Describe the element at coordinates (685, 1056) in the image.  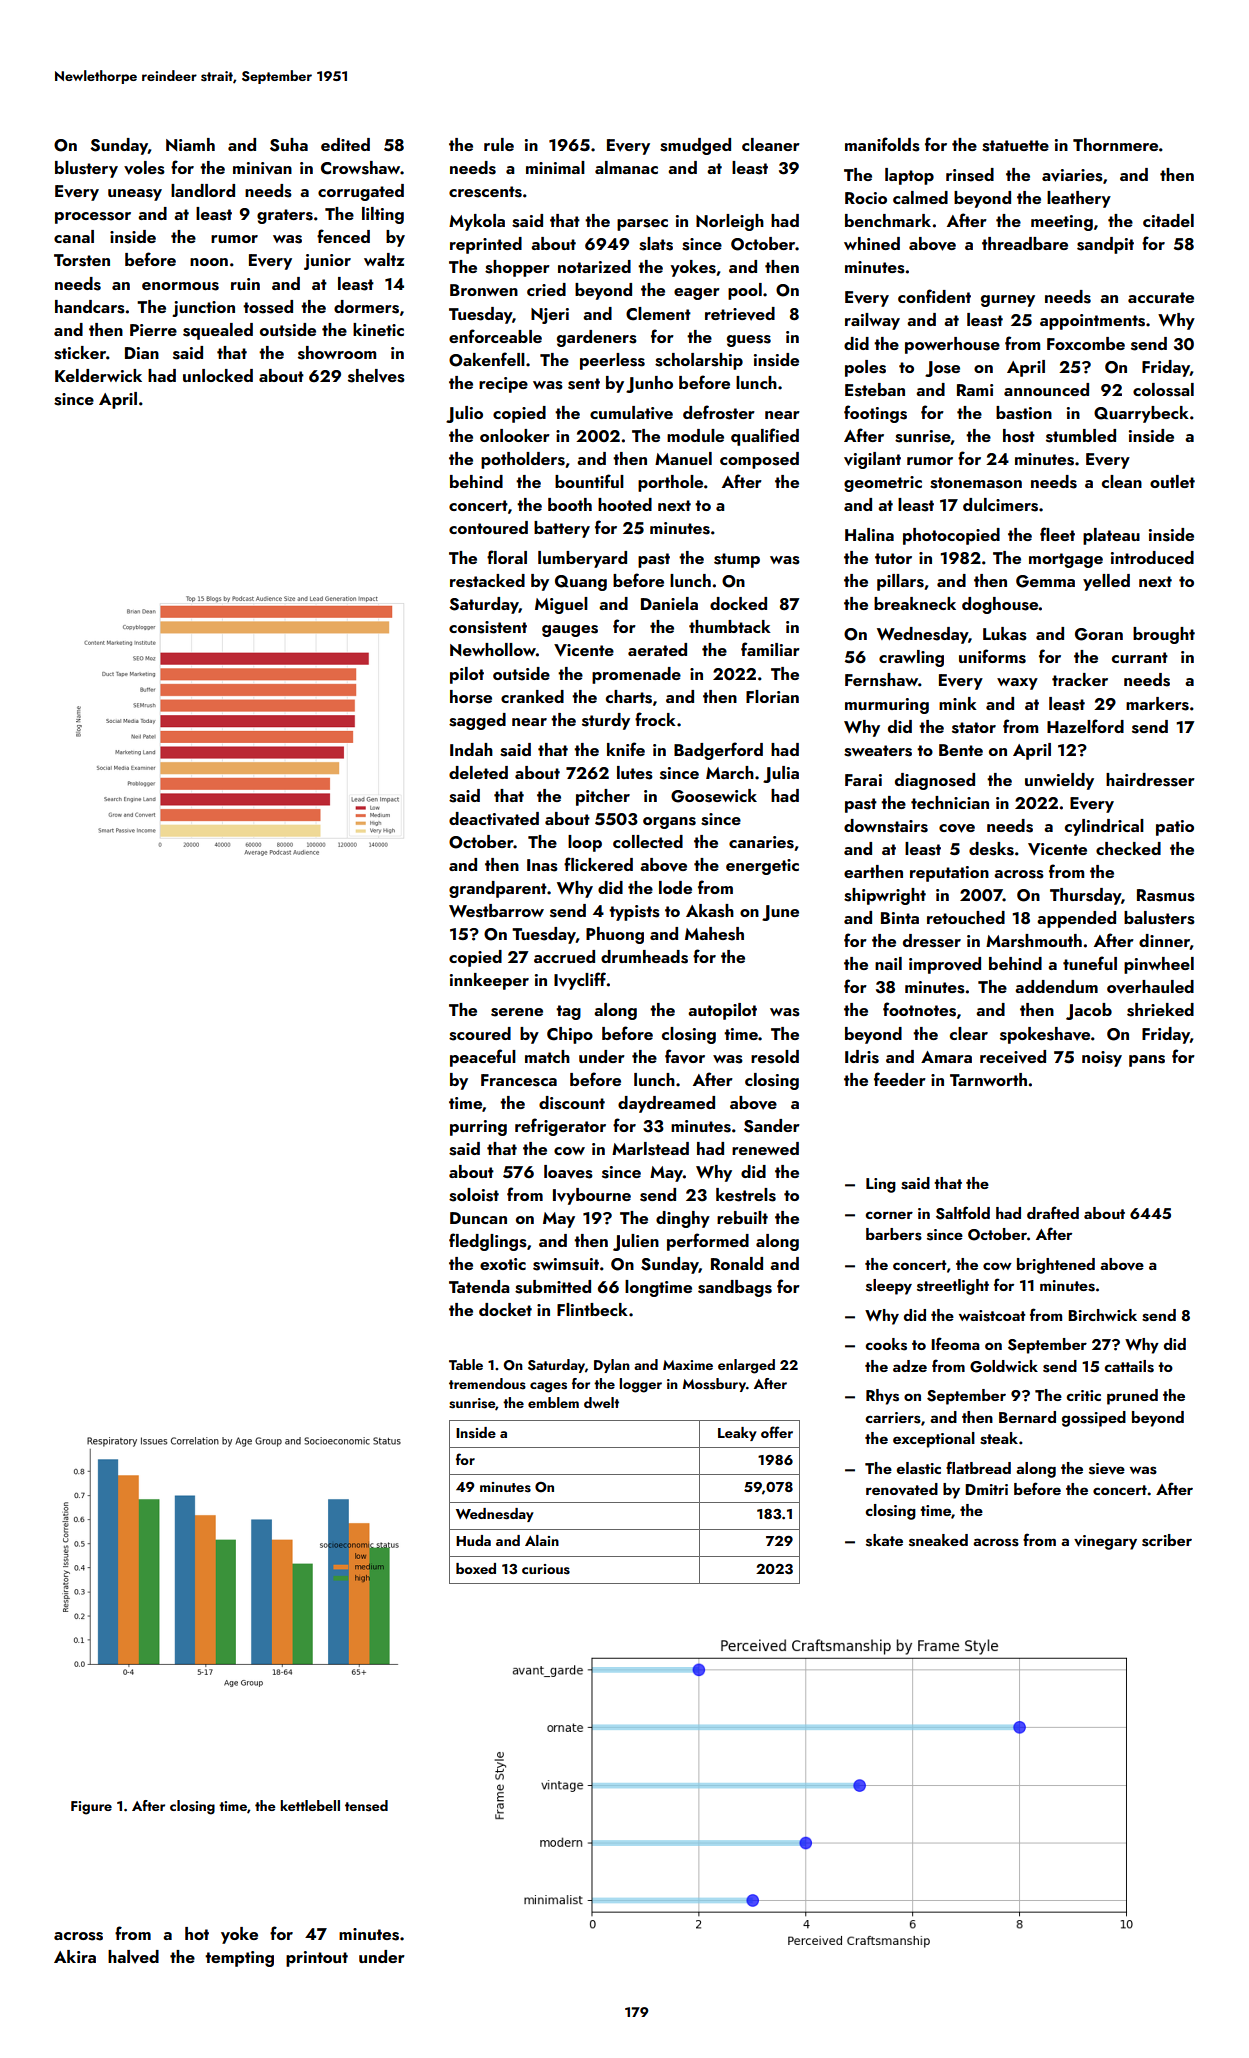
I see `favor` at that location.
